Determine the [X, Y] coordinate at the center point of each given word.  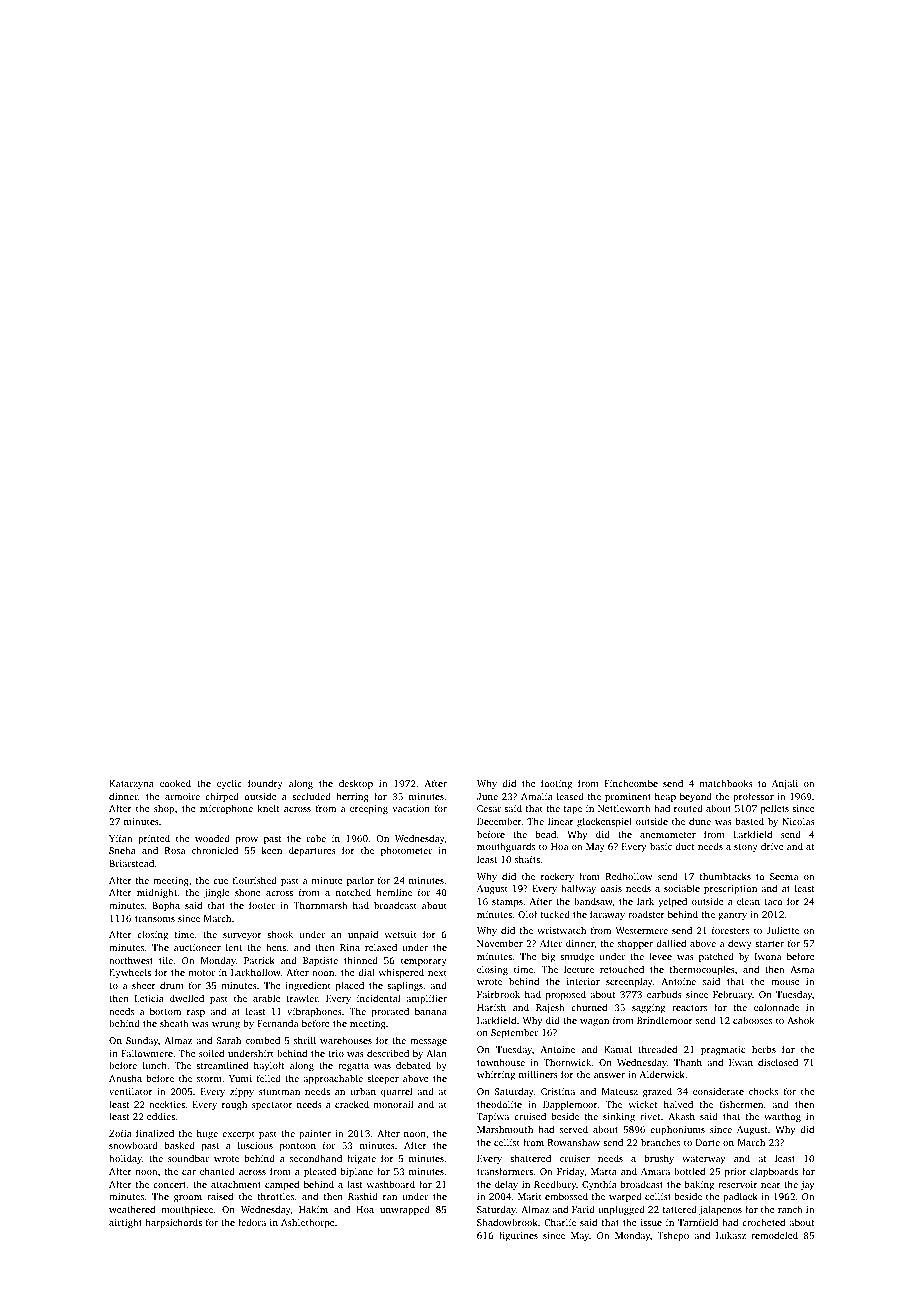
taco [773, 902]
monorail [393, 1104]
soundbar [188, 1158]
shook [280, 934]
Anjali [785, 784]
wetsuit [401, 934]
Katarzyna [131, 784]
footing [556, 784]
